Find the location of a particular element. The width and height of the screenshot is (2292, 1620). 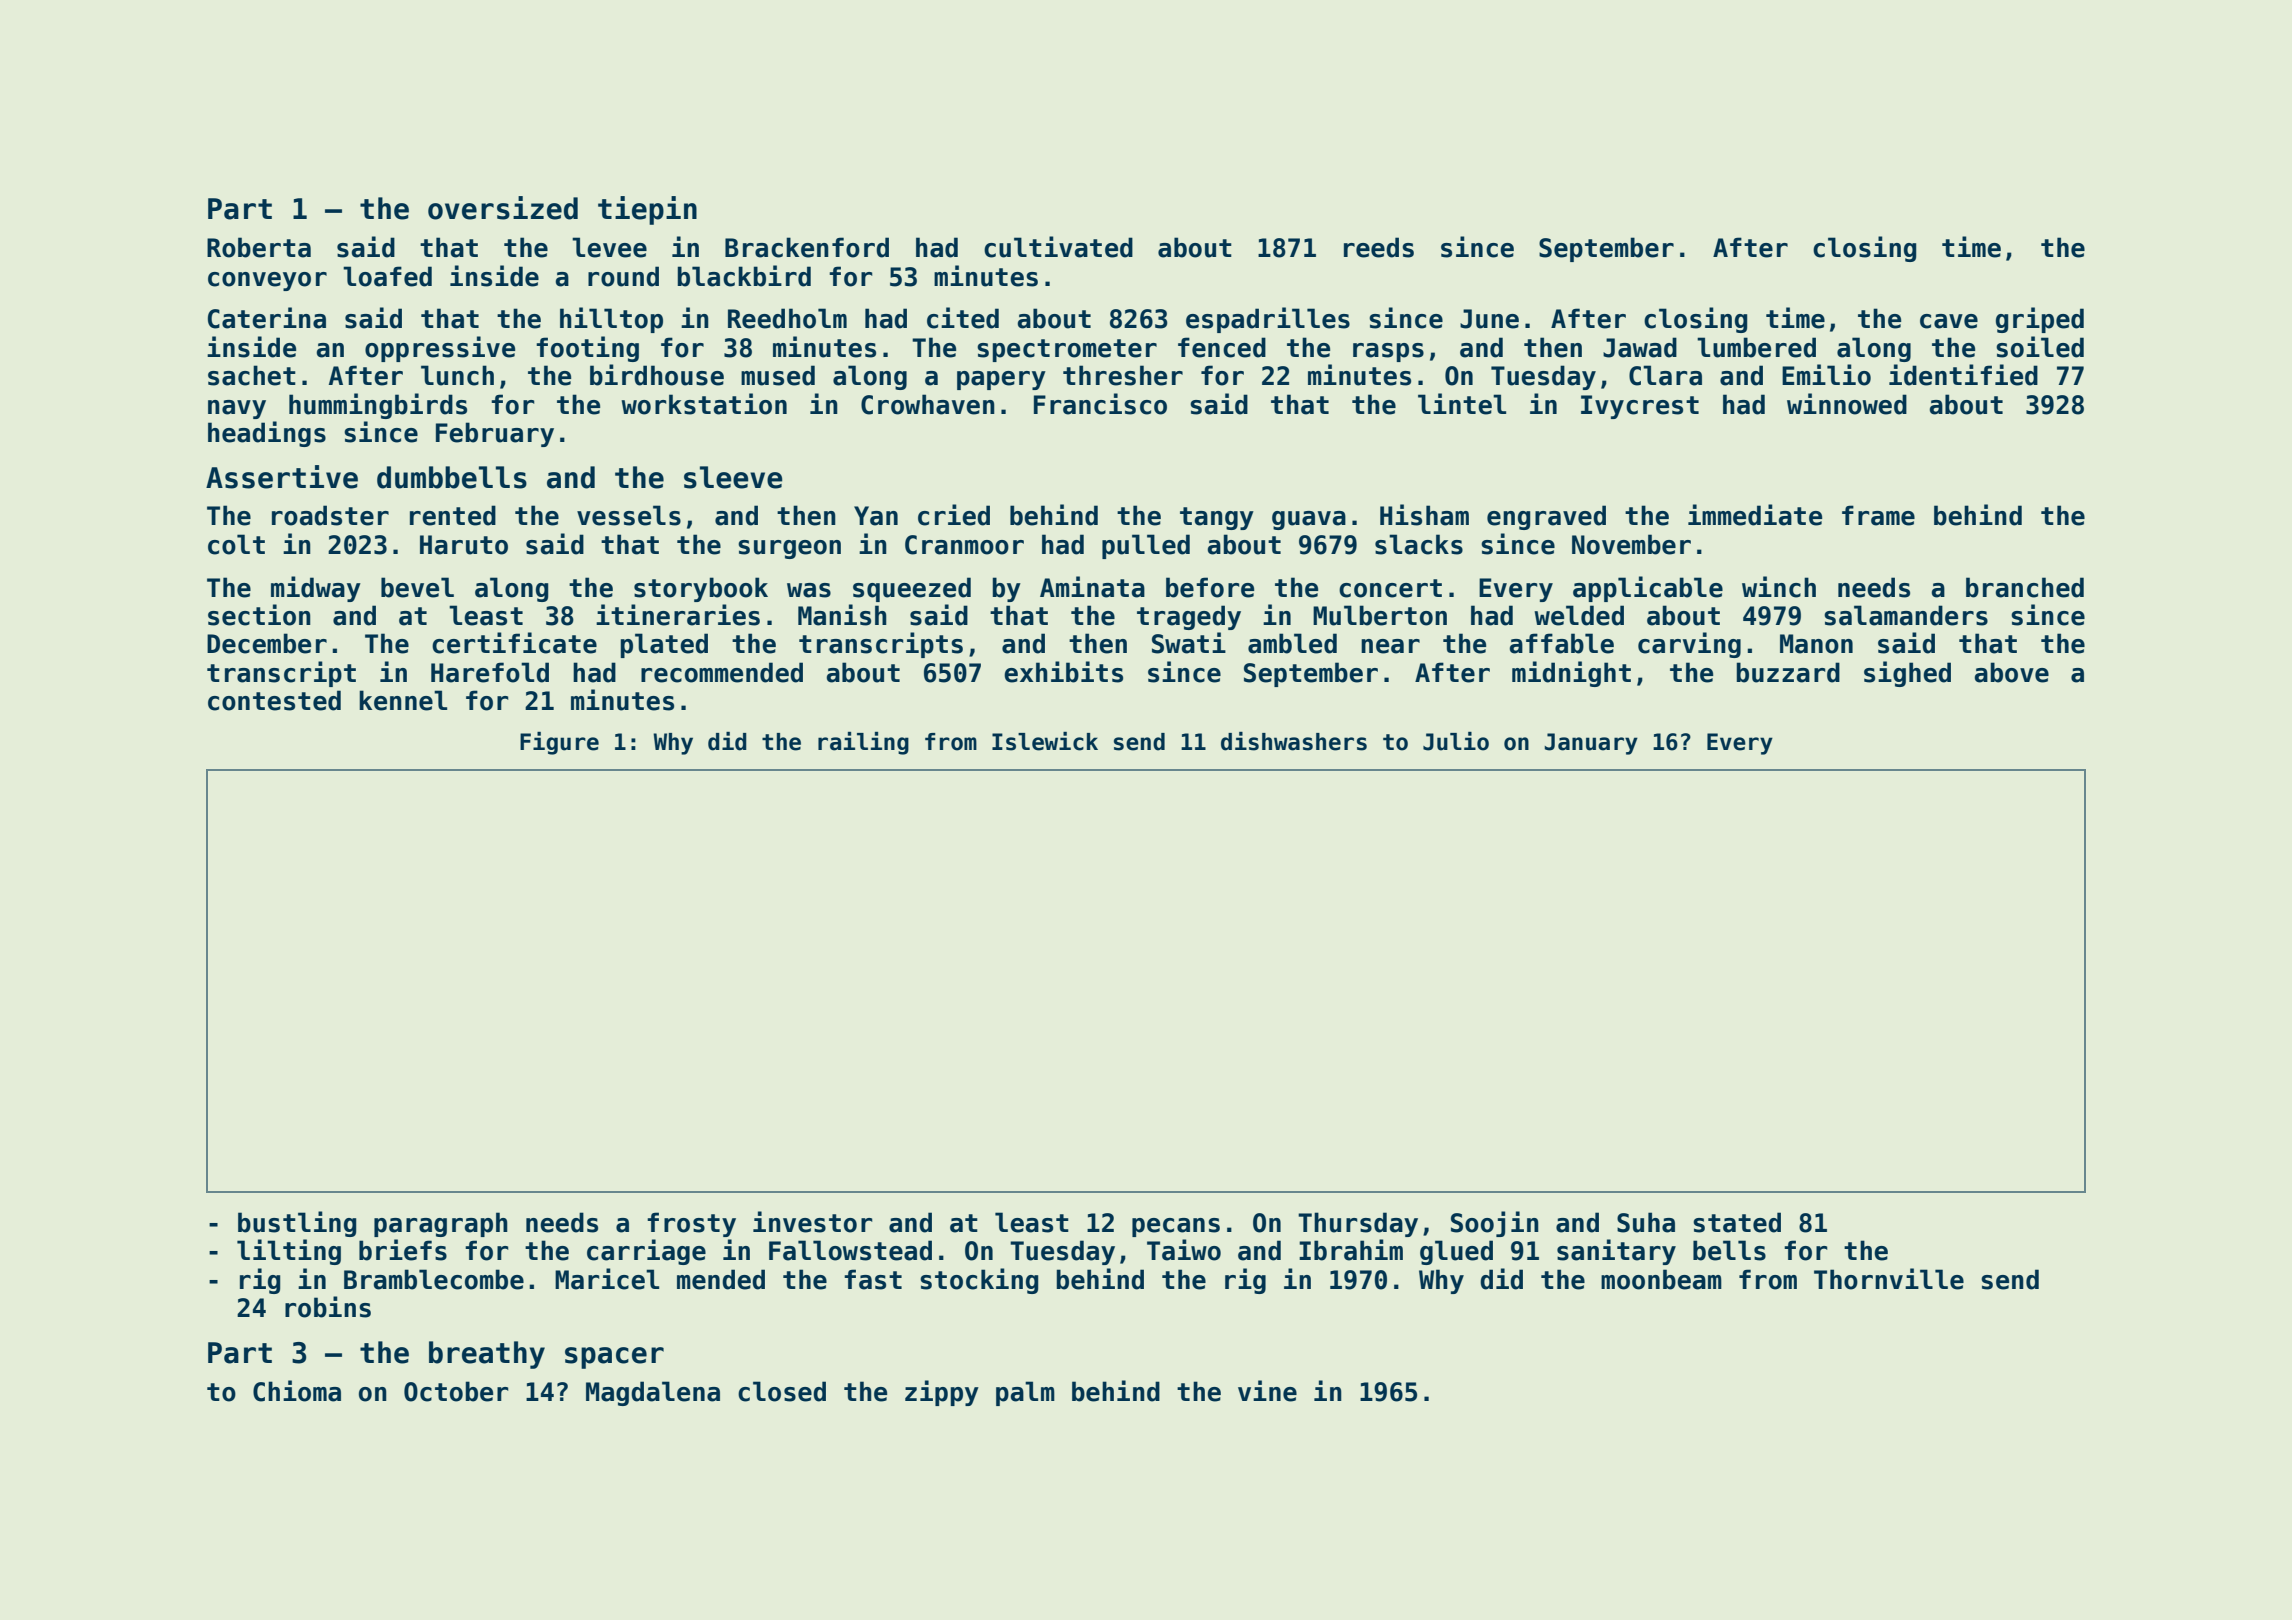

dishwashers is located at coordinates (1294, 741).
